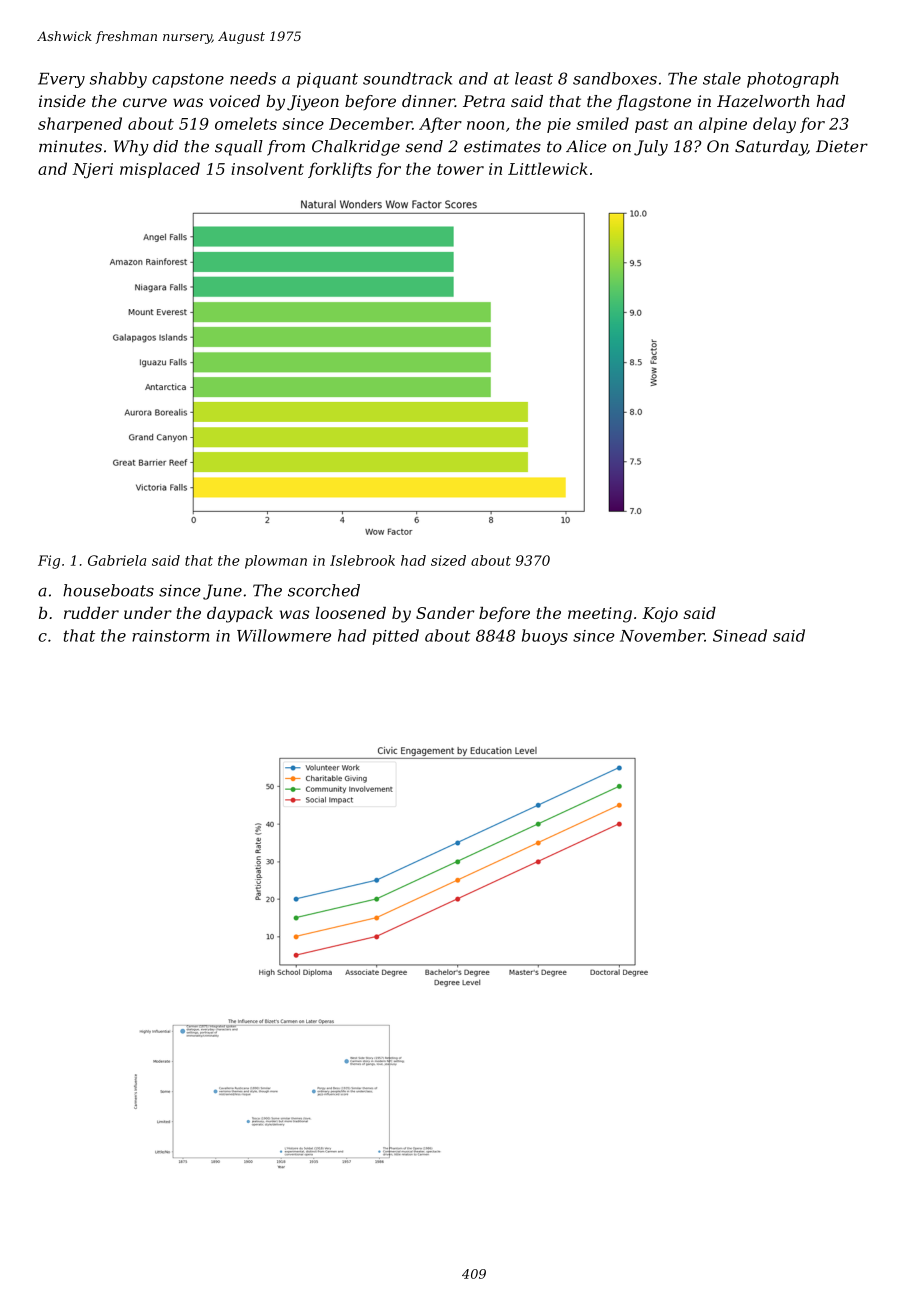  Describe the element at coordinates (117, 560) in the image. I see `Gabriela` at that location.
